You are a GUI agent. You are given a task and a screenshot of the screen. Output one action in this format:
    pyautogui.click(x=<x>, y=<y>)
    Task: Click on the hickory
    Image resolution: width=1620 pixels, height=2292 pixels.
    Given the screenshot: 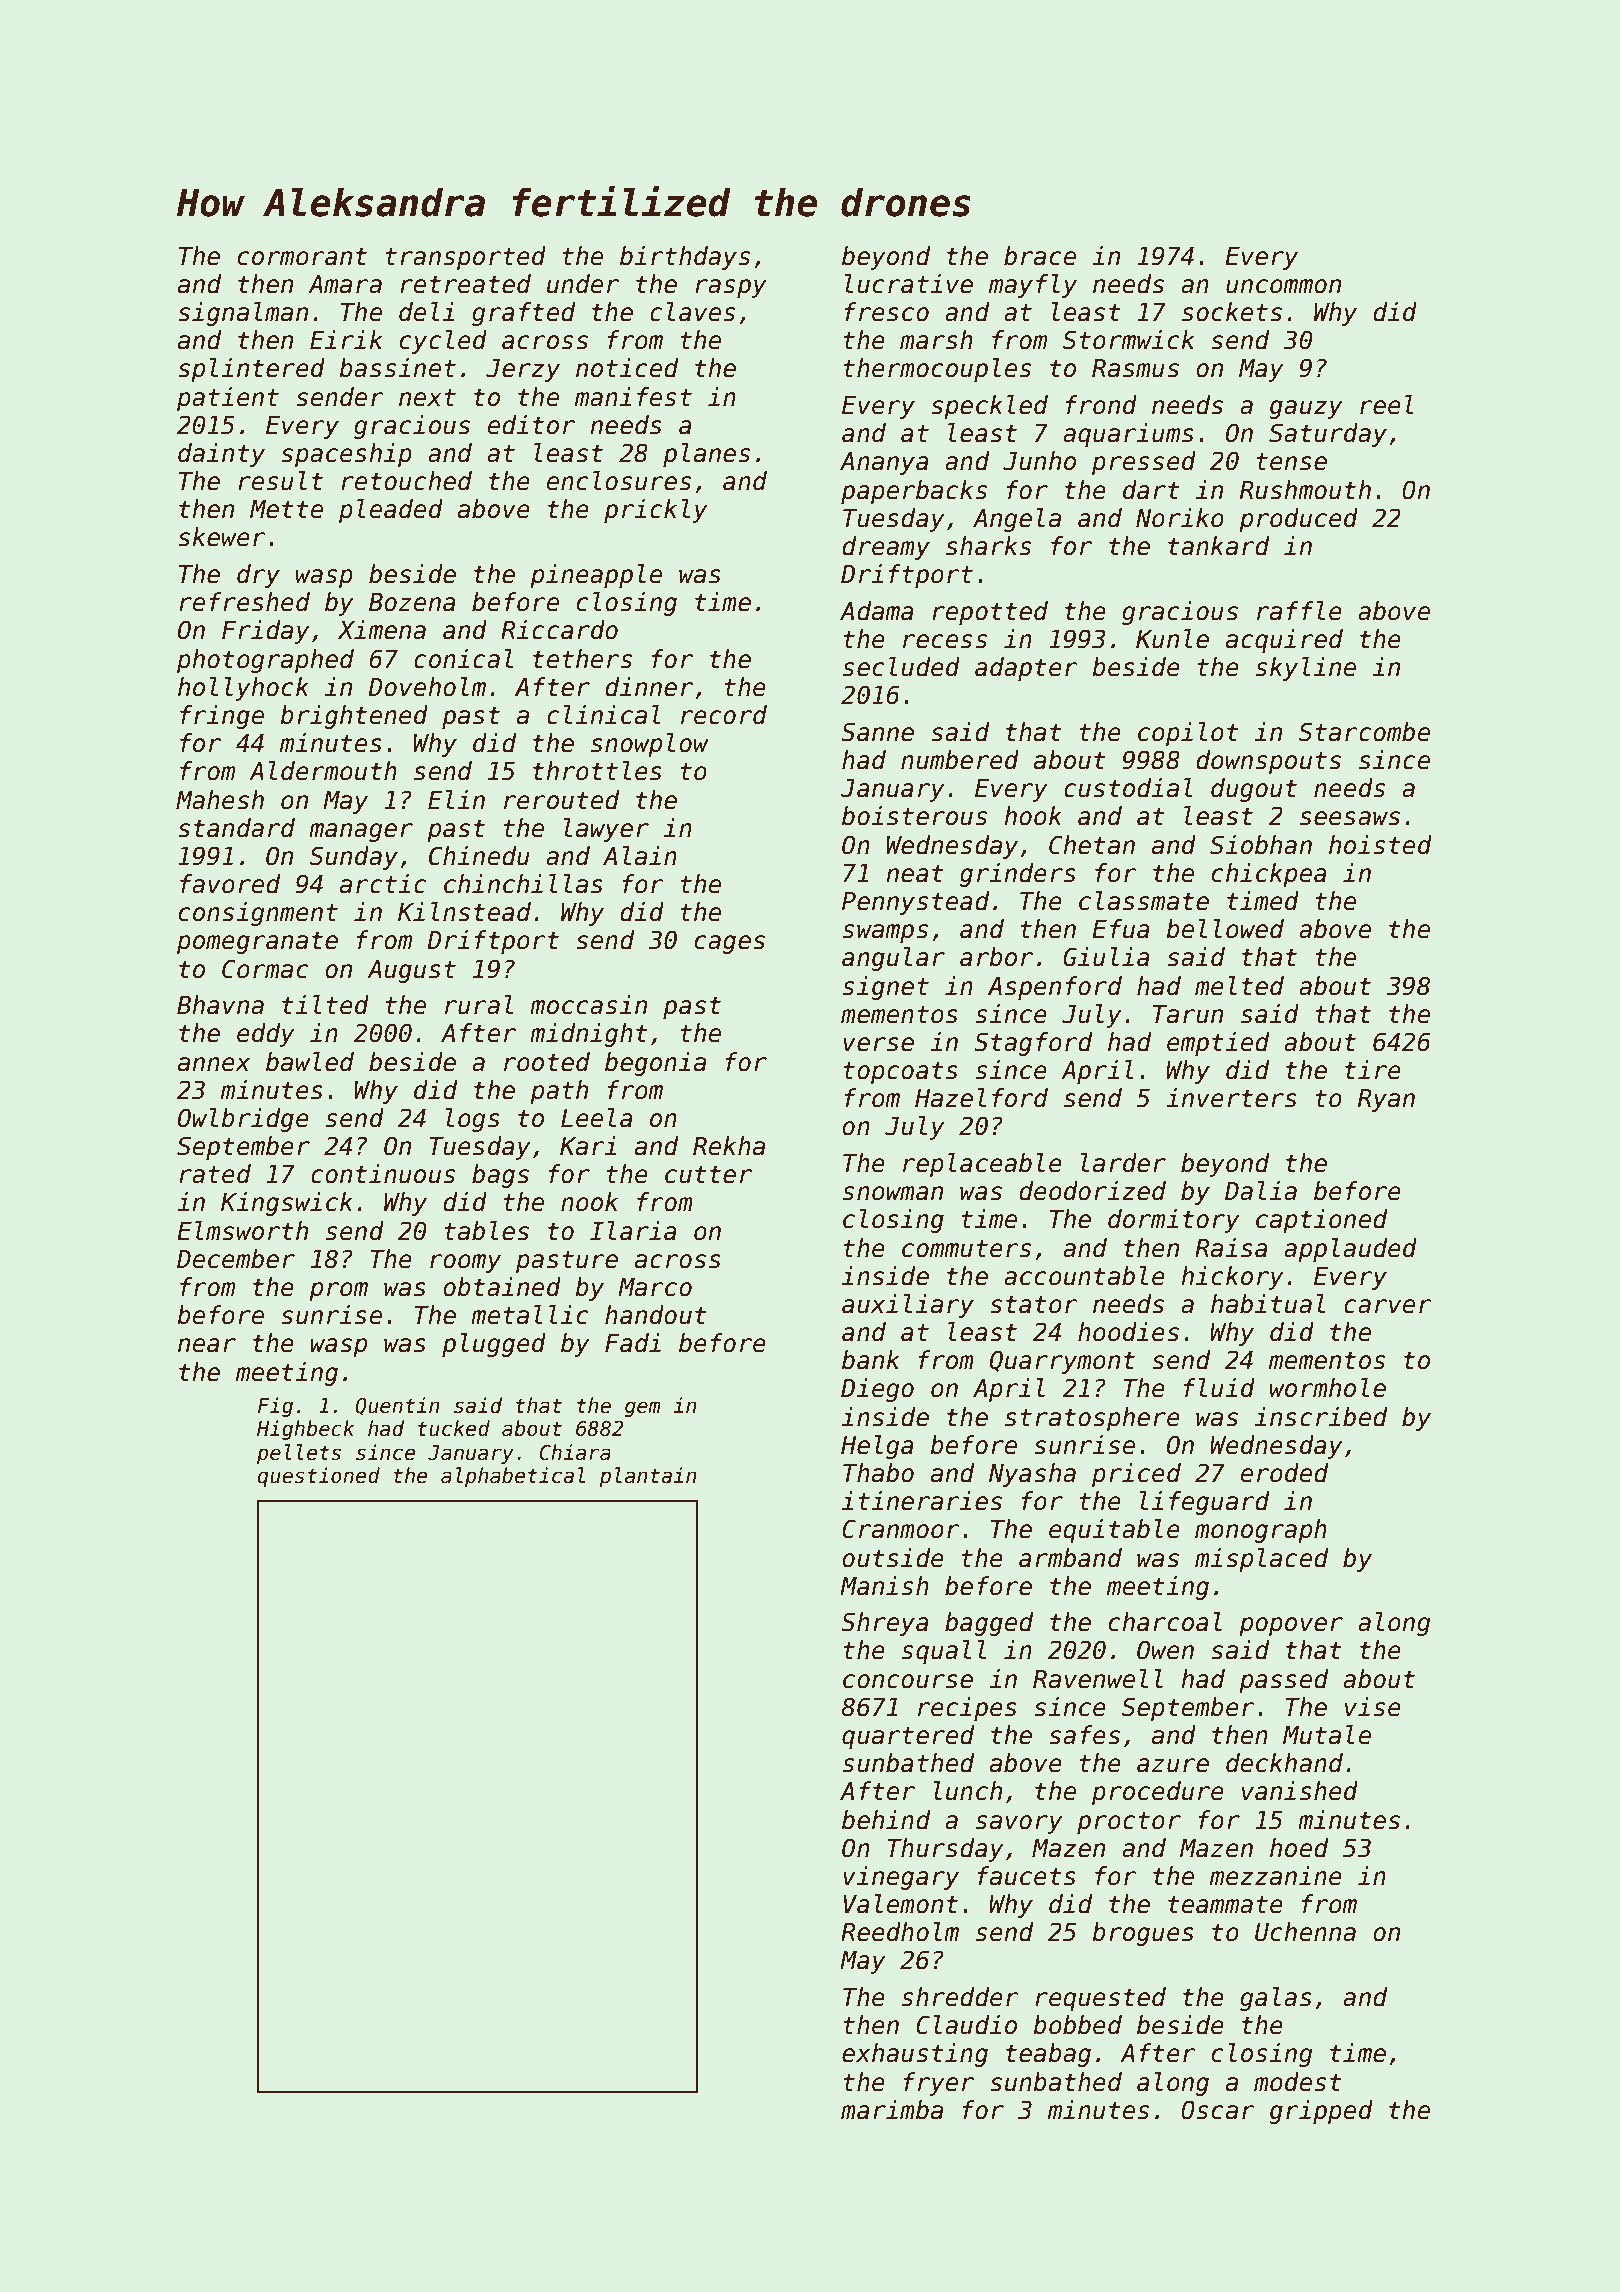 What is the action you would take?
    pyautogui.click(x=1232, y=1278)
